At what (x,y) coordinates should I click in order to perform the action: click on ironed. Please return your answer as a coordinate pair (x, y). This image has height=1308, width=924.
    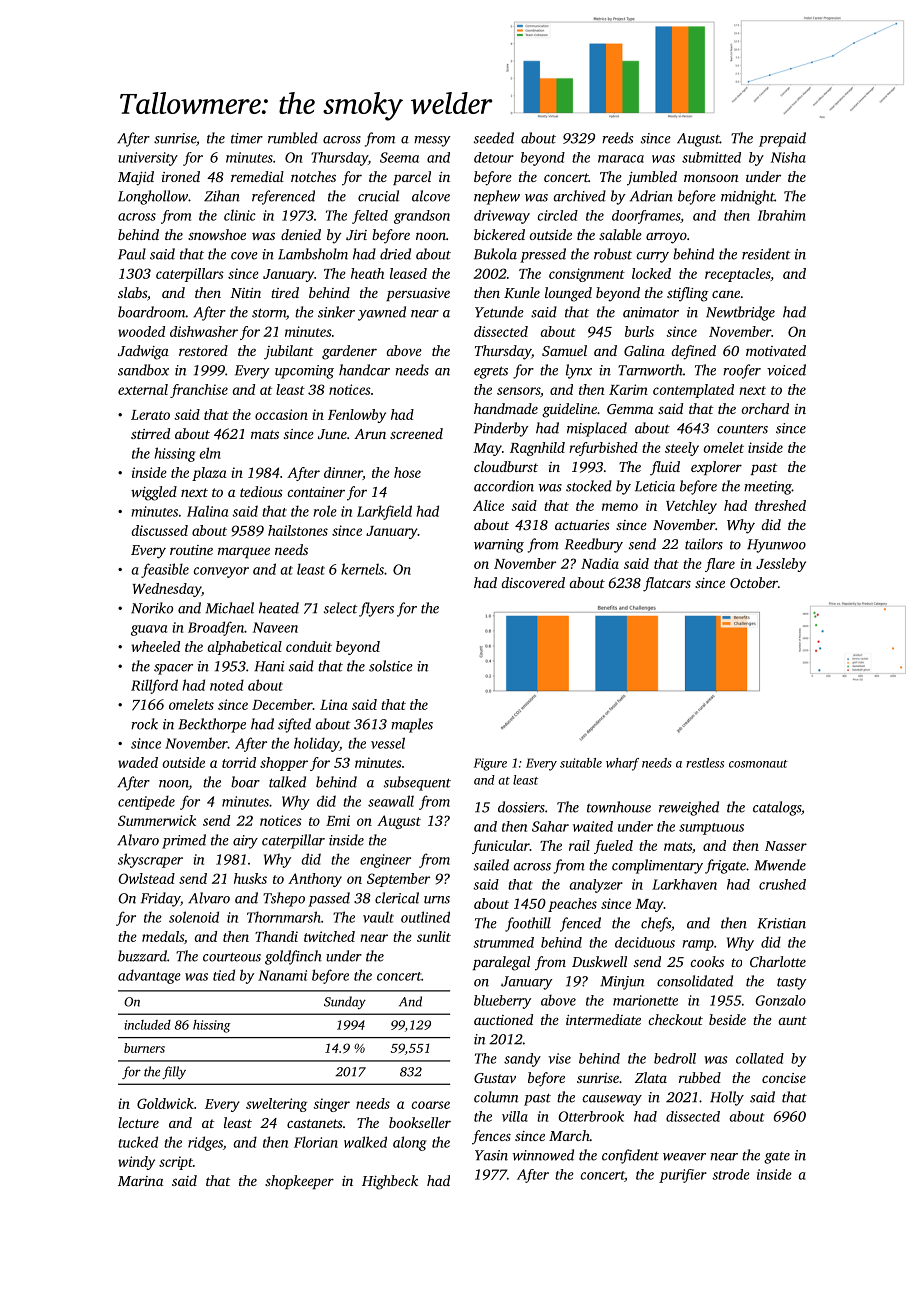
    Looking at the image, I should click on (181, 176).
